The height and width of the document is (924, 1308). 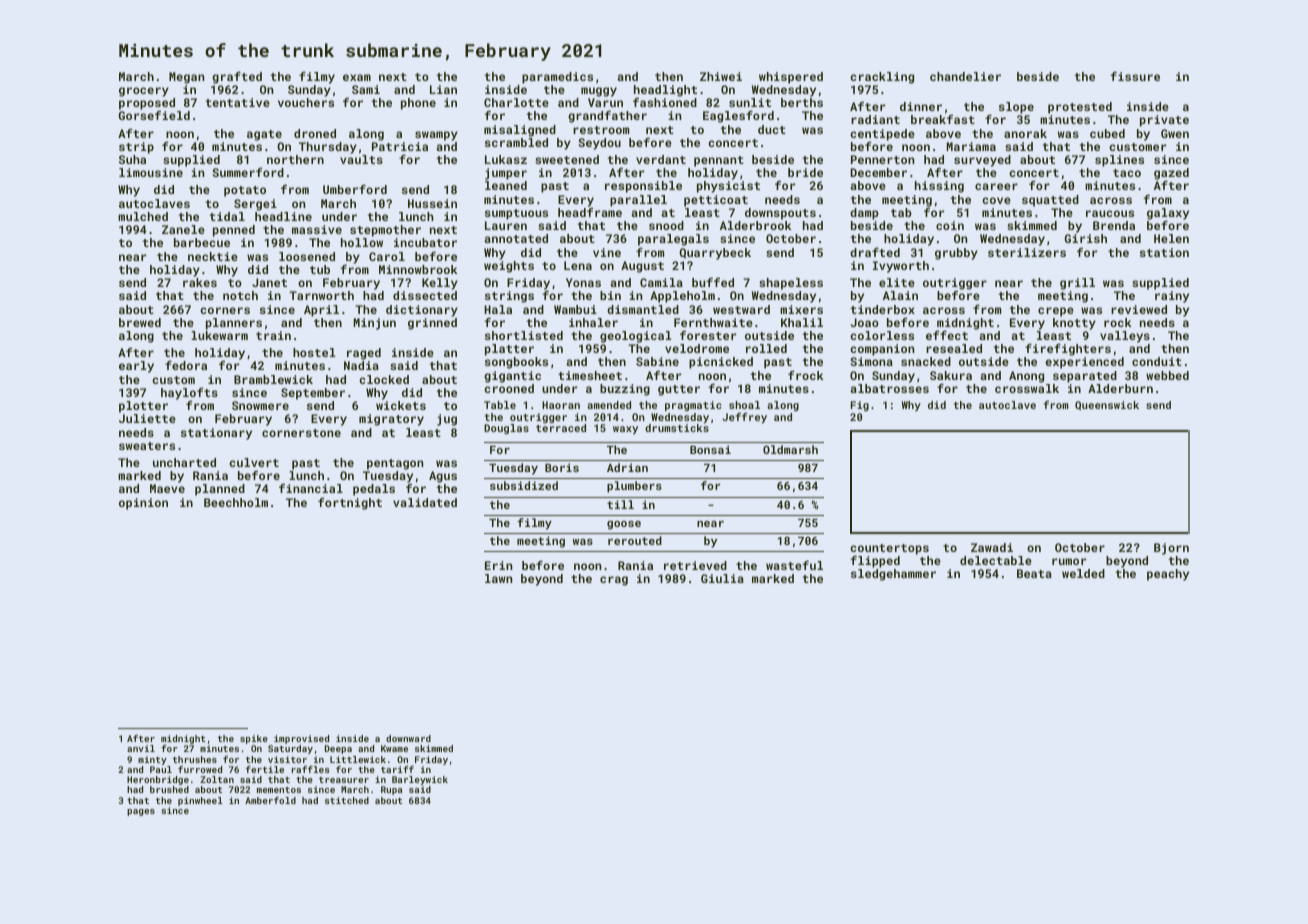 I want to click on sledgehammer, so click(x=893, y=575).
